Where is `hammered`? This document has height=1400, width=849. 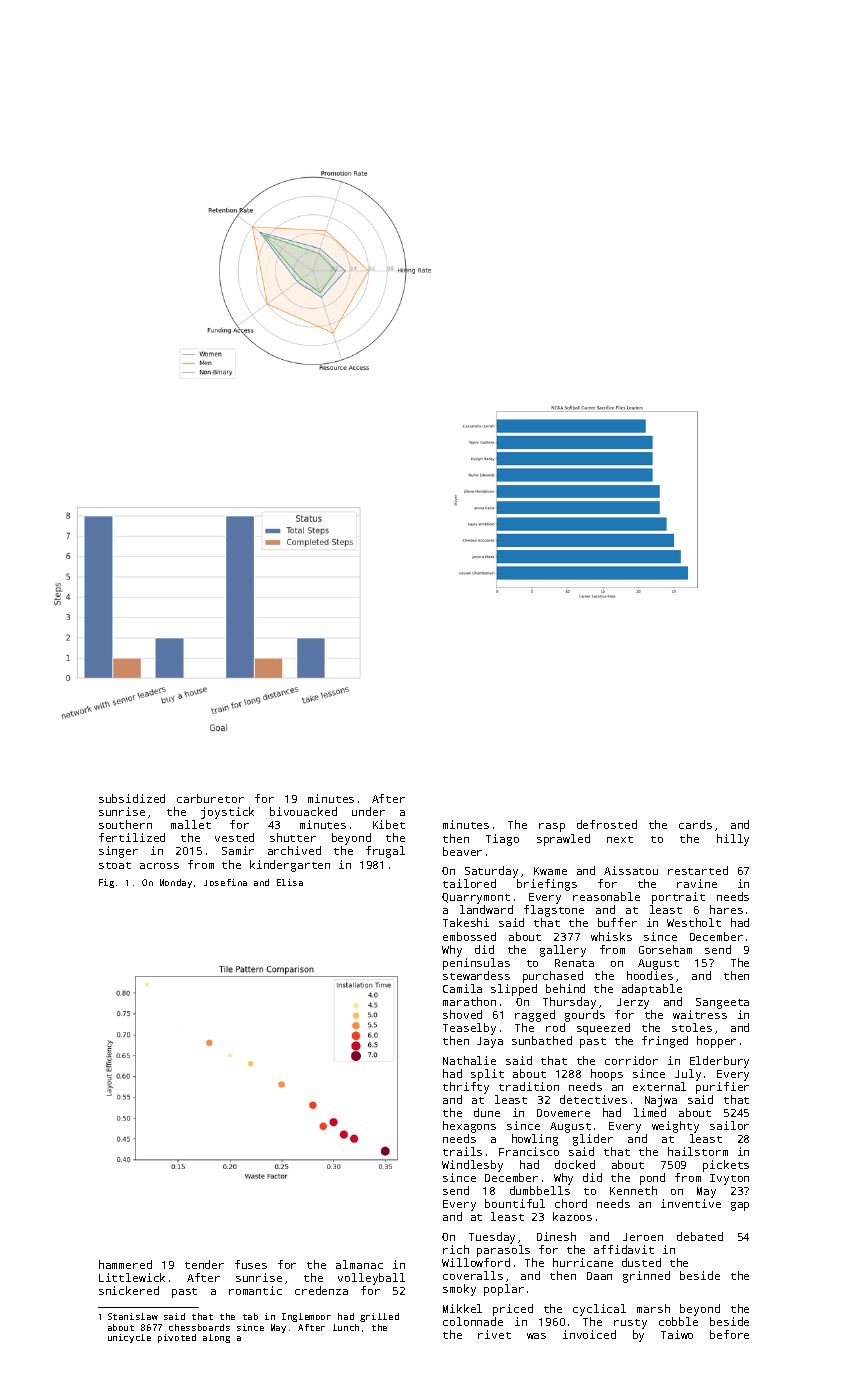
hammered is located at coordinates (125, 1264).
